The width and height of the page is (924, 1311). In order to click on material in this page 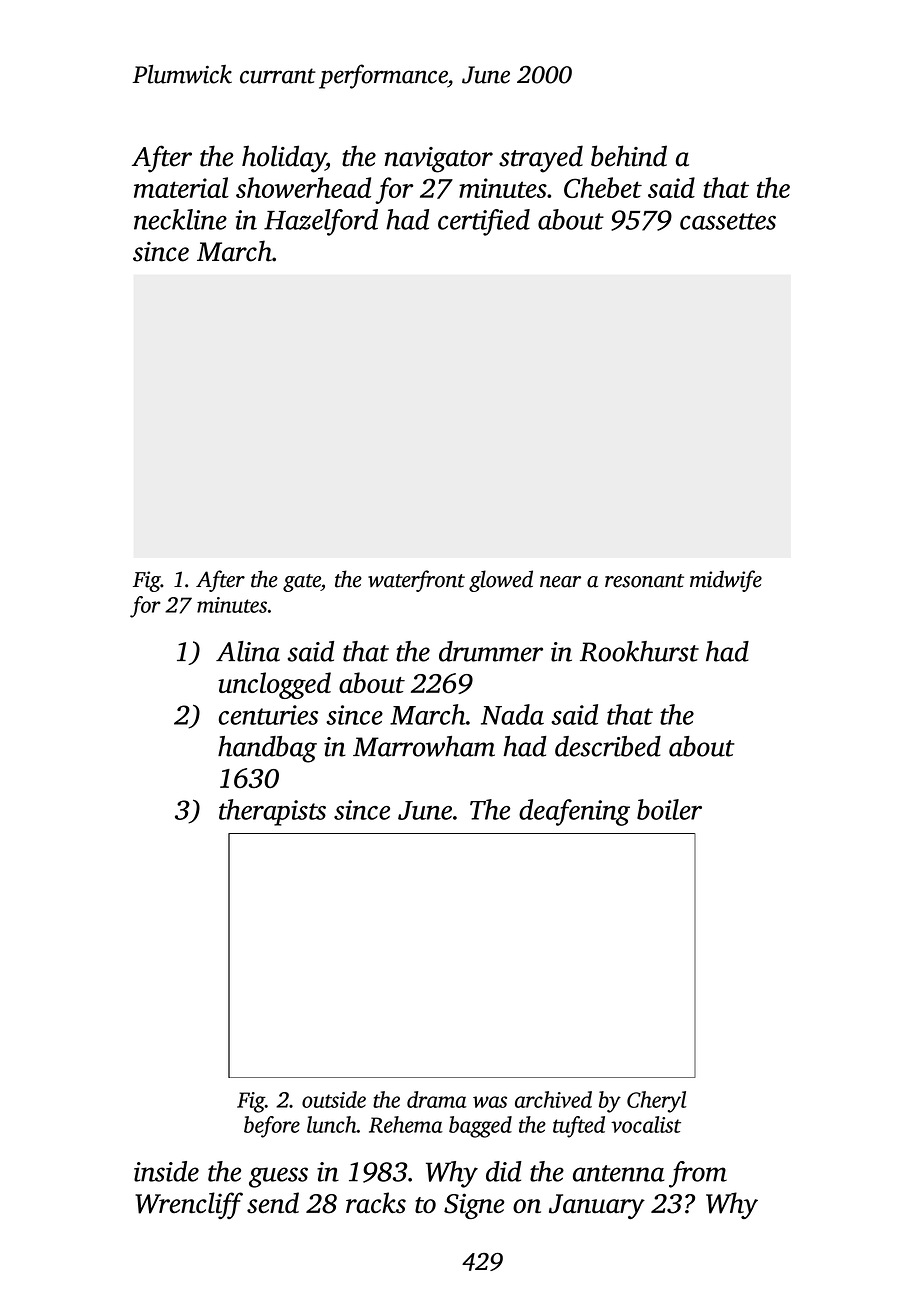, I will do `click(181, 187)`.
